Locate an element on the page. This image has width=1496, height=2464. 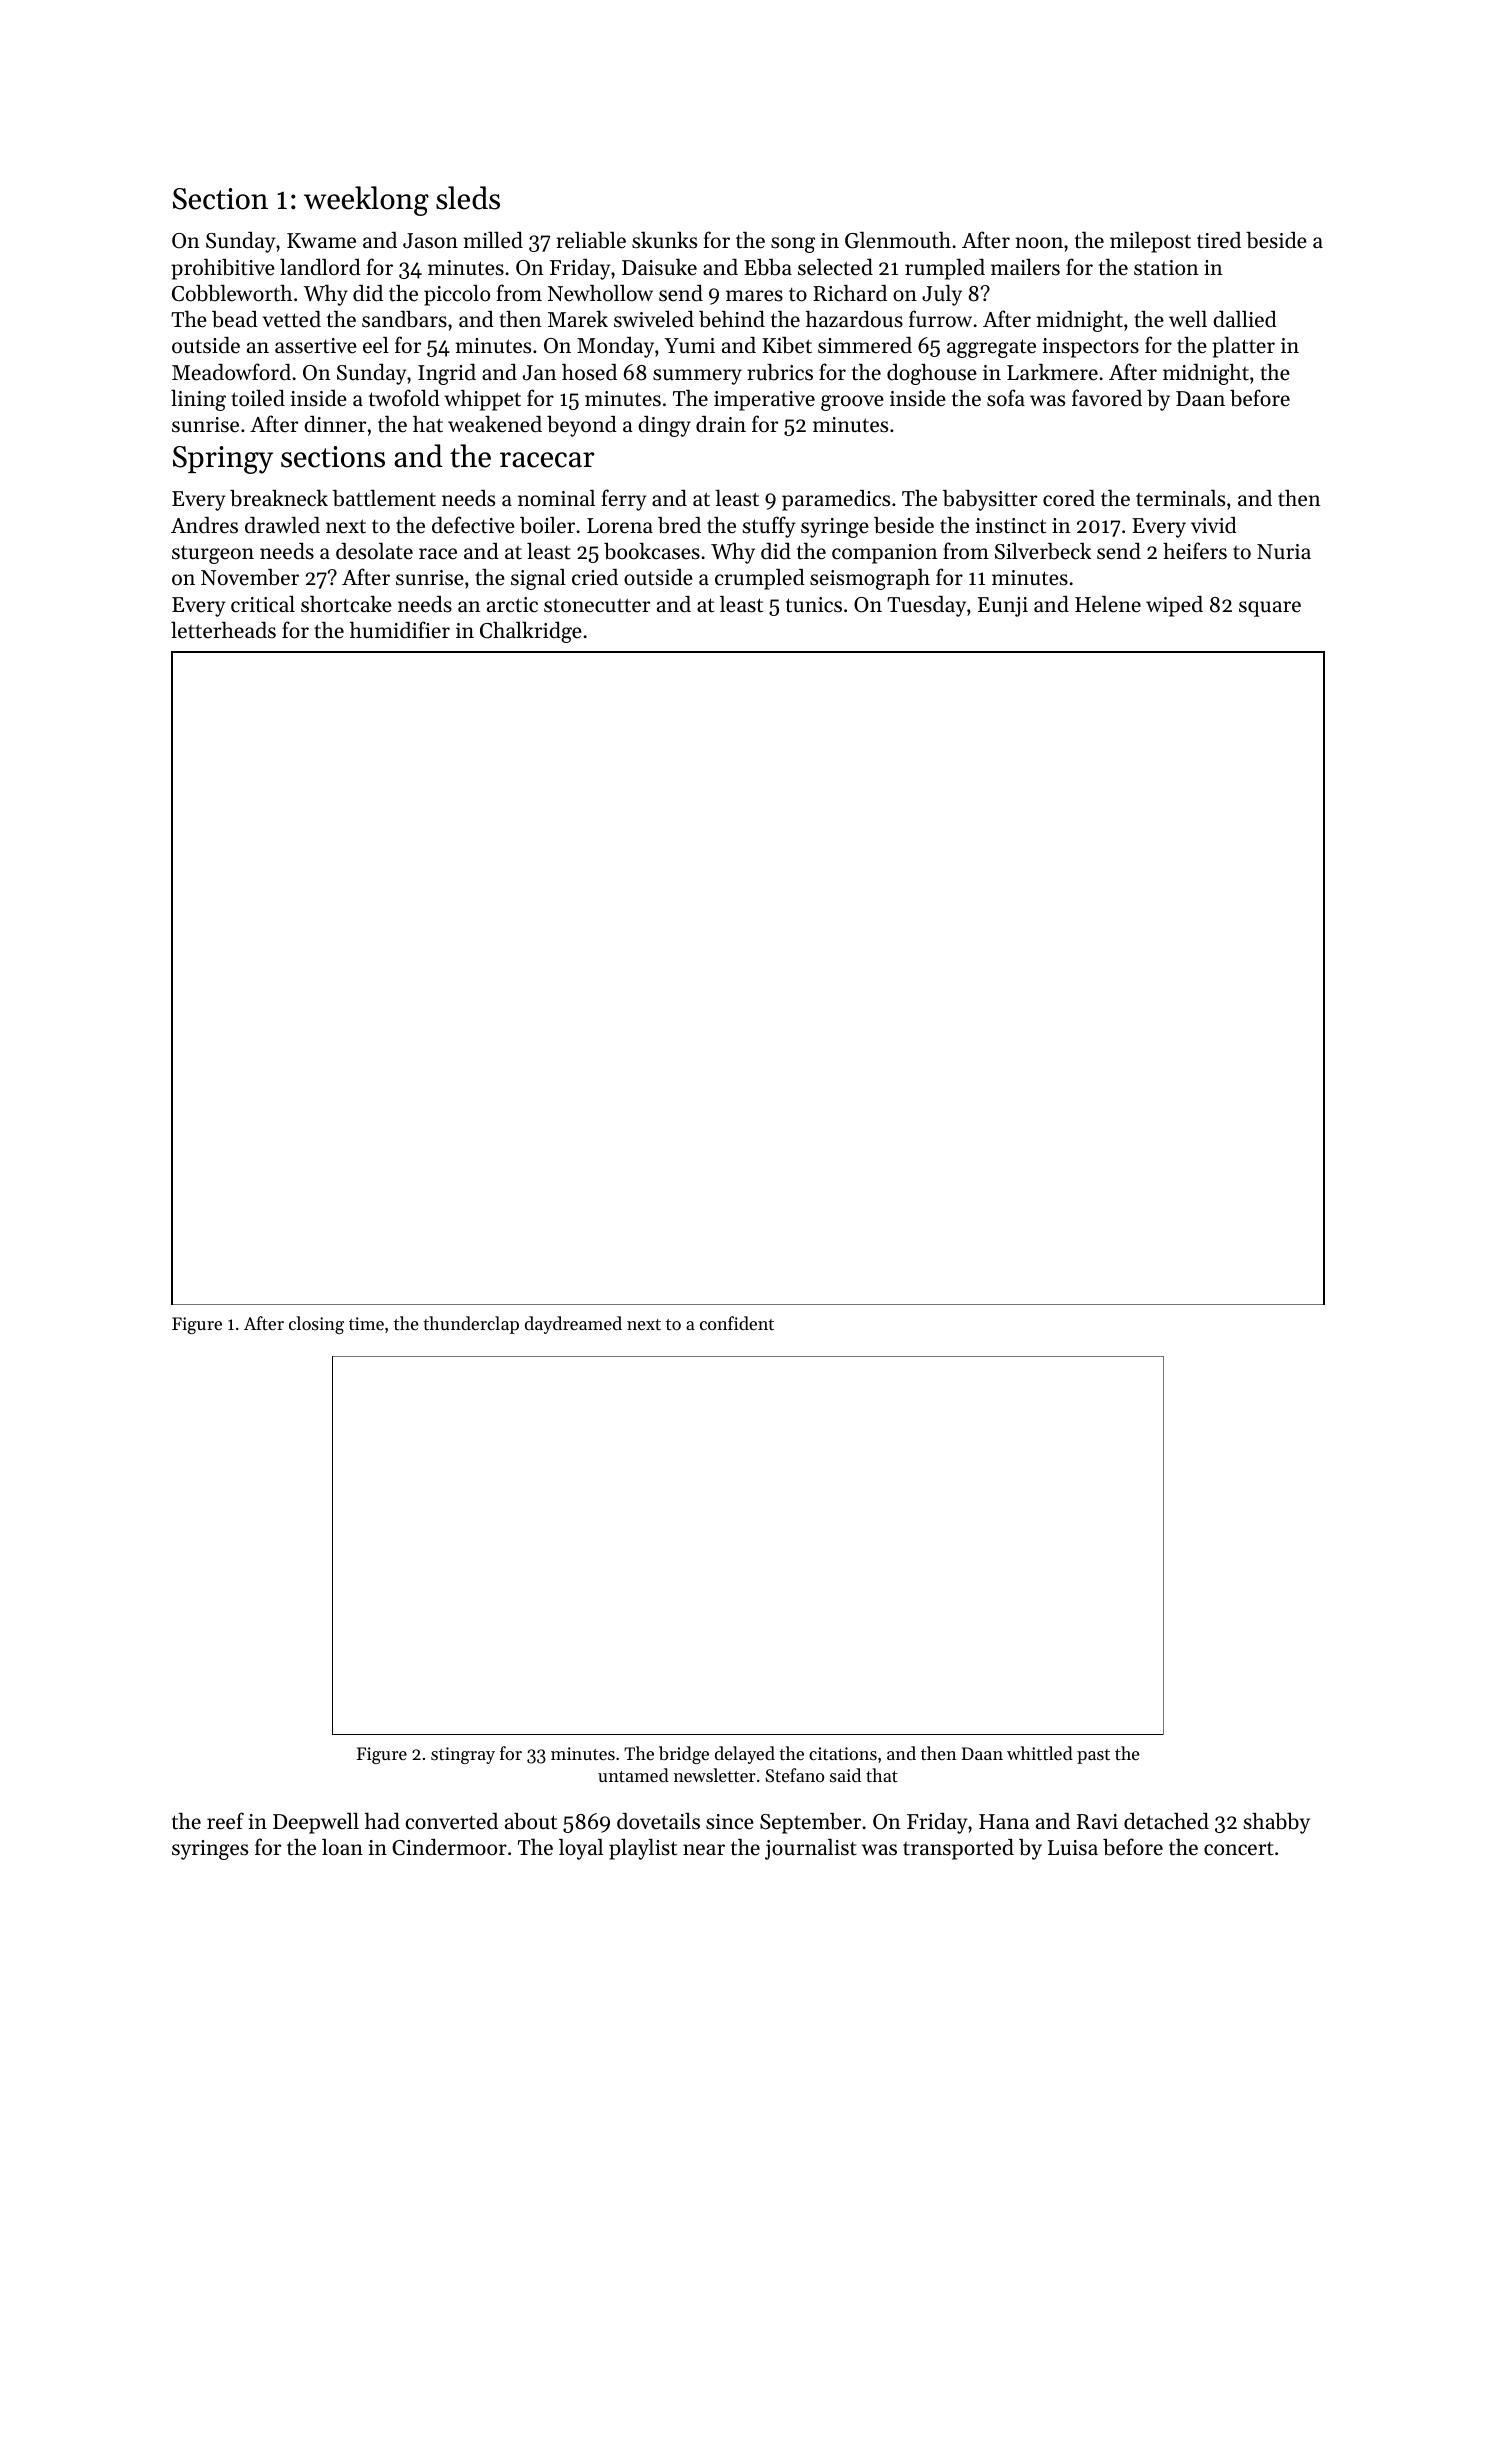
wiped is located at coordinates (1174, 606).
